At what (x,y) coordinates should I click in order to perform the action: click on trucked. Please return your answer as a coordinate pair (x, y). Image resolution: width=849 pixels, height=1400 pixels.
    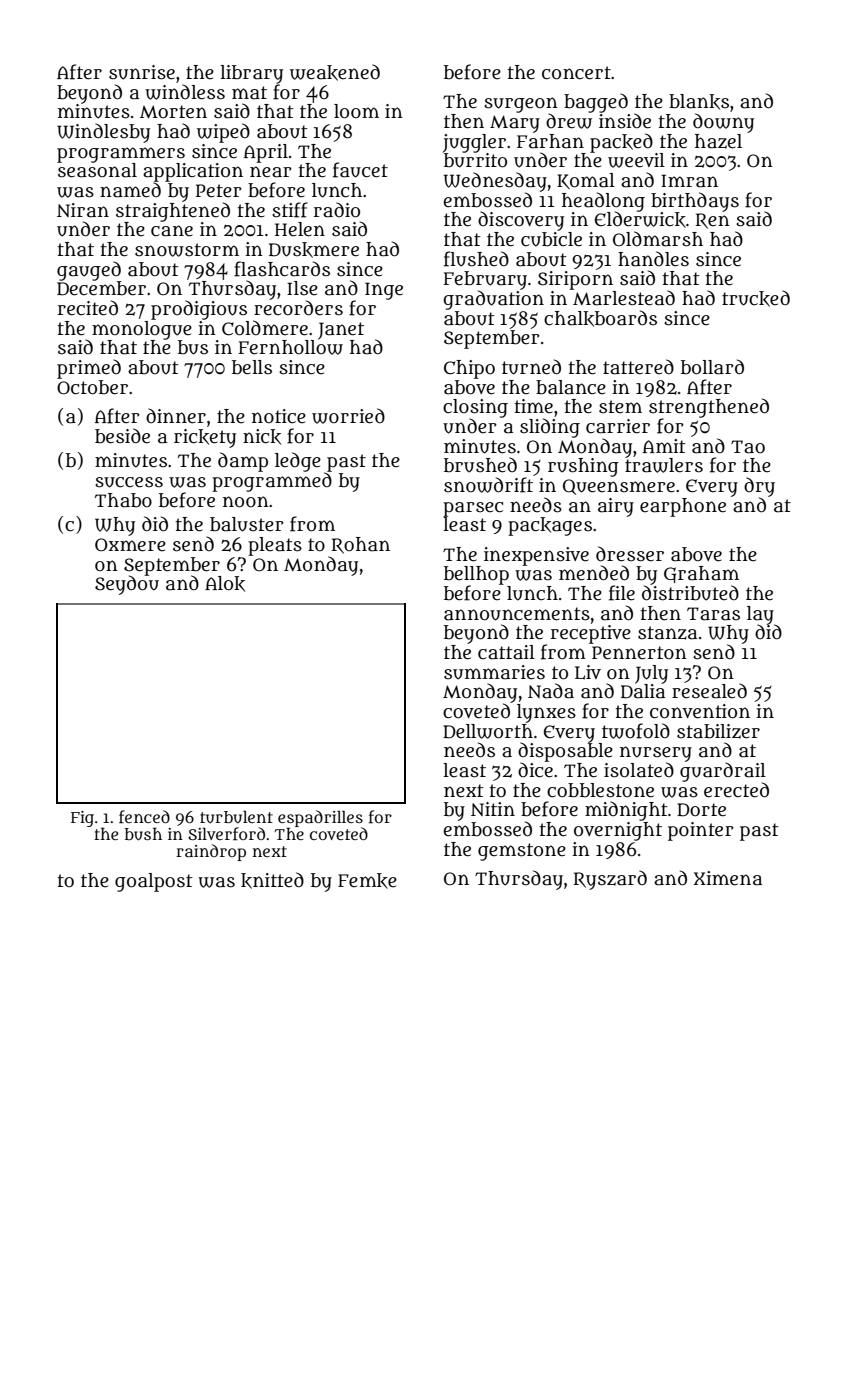
    Looking at the image, I should click on (756, 298).
